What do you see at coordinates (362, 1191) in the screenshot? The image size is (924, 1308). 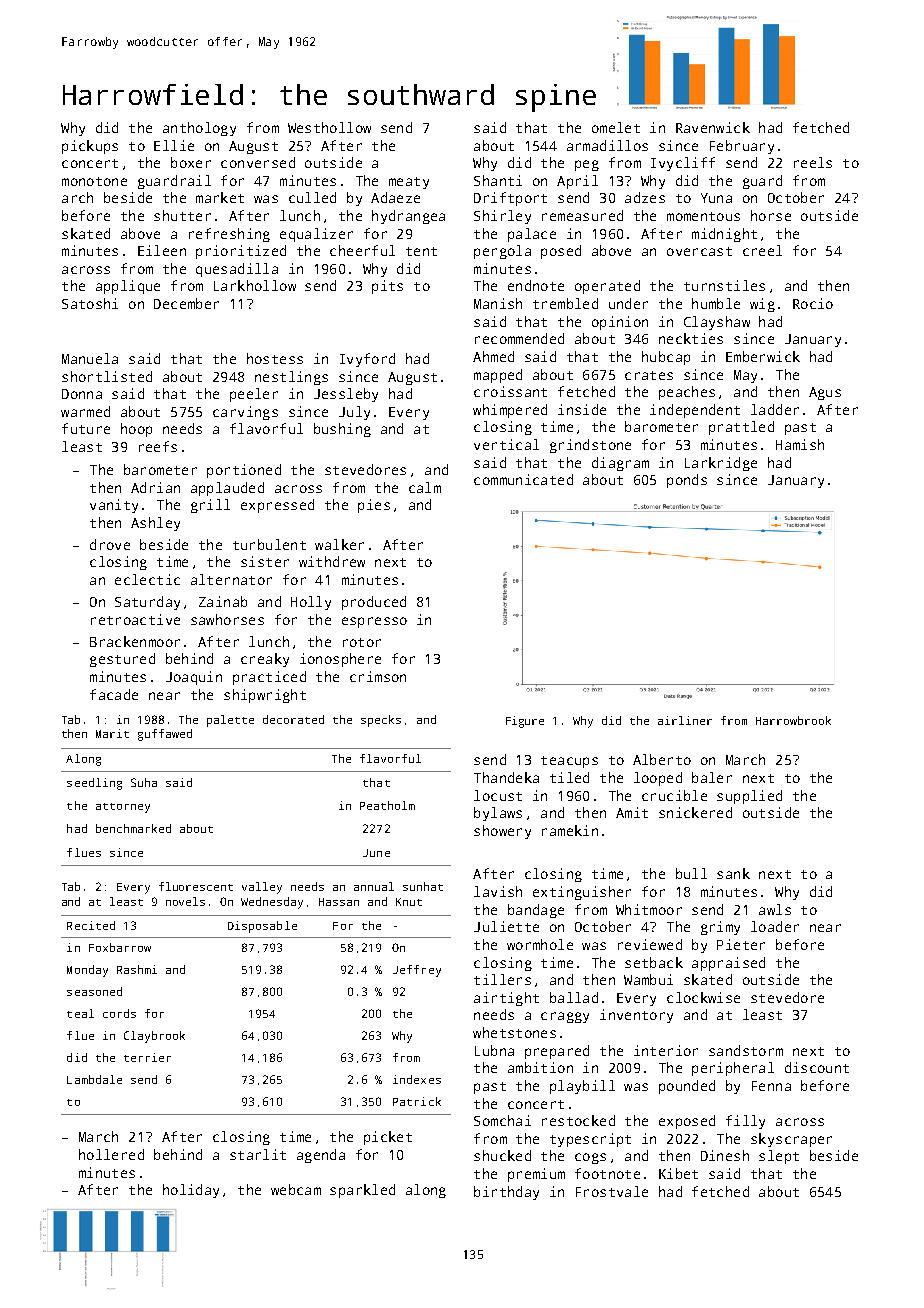 I see `sparkled` at bounding box center [362, 1191].
